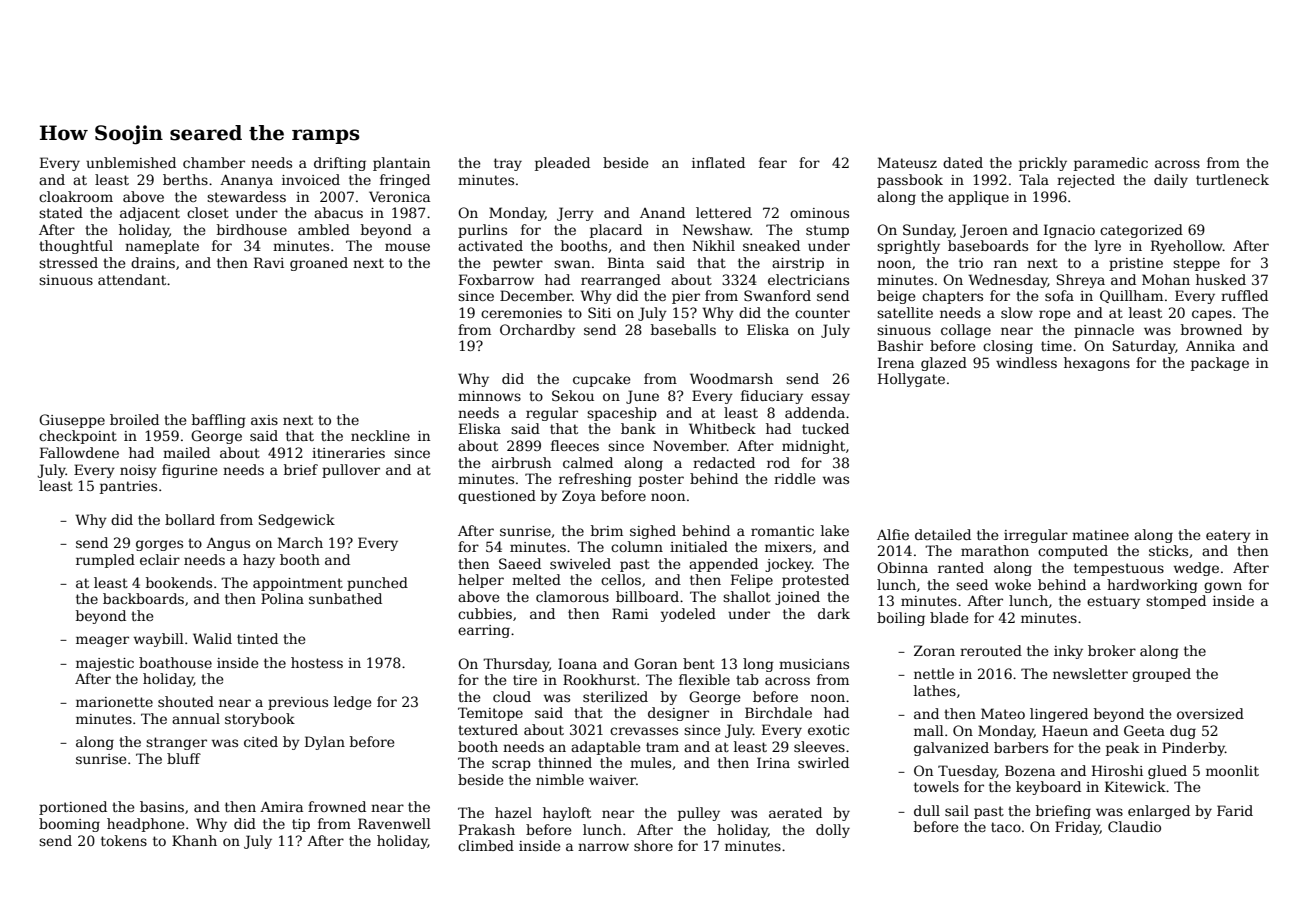  What do you see at coordinates (1111, 164) in the screenshot?
I see `paramedic` at bounding box center [1111, 164].
